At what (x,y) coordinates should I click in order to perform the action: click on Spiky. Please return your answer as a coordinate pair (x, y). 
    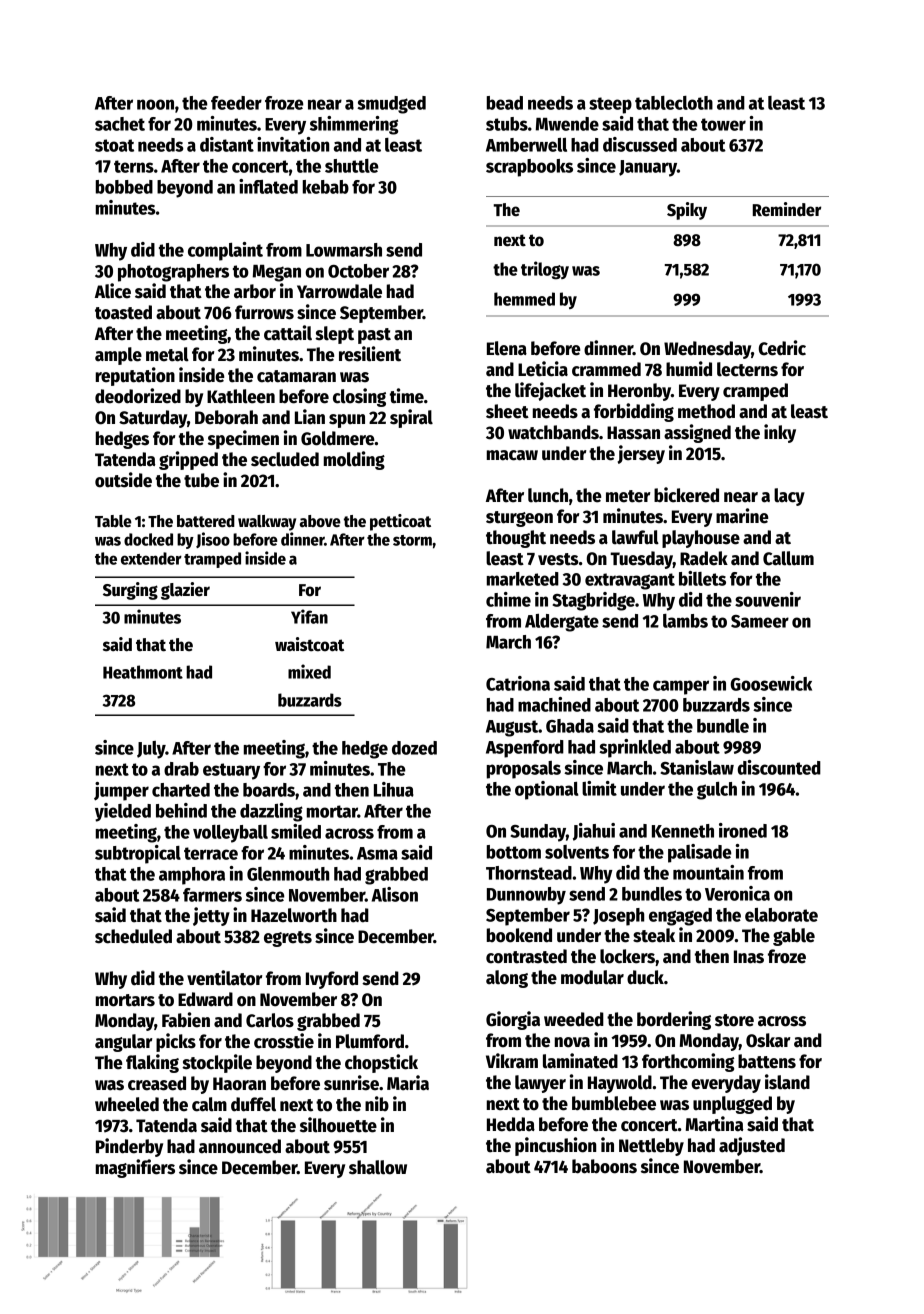
    Looking at the image, I should click on (687, 211).
